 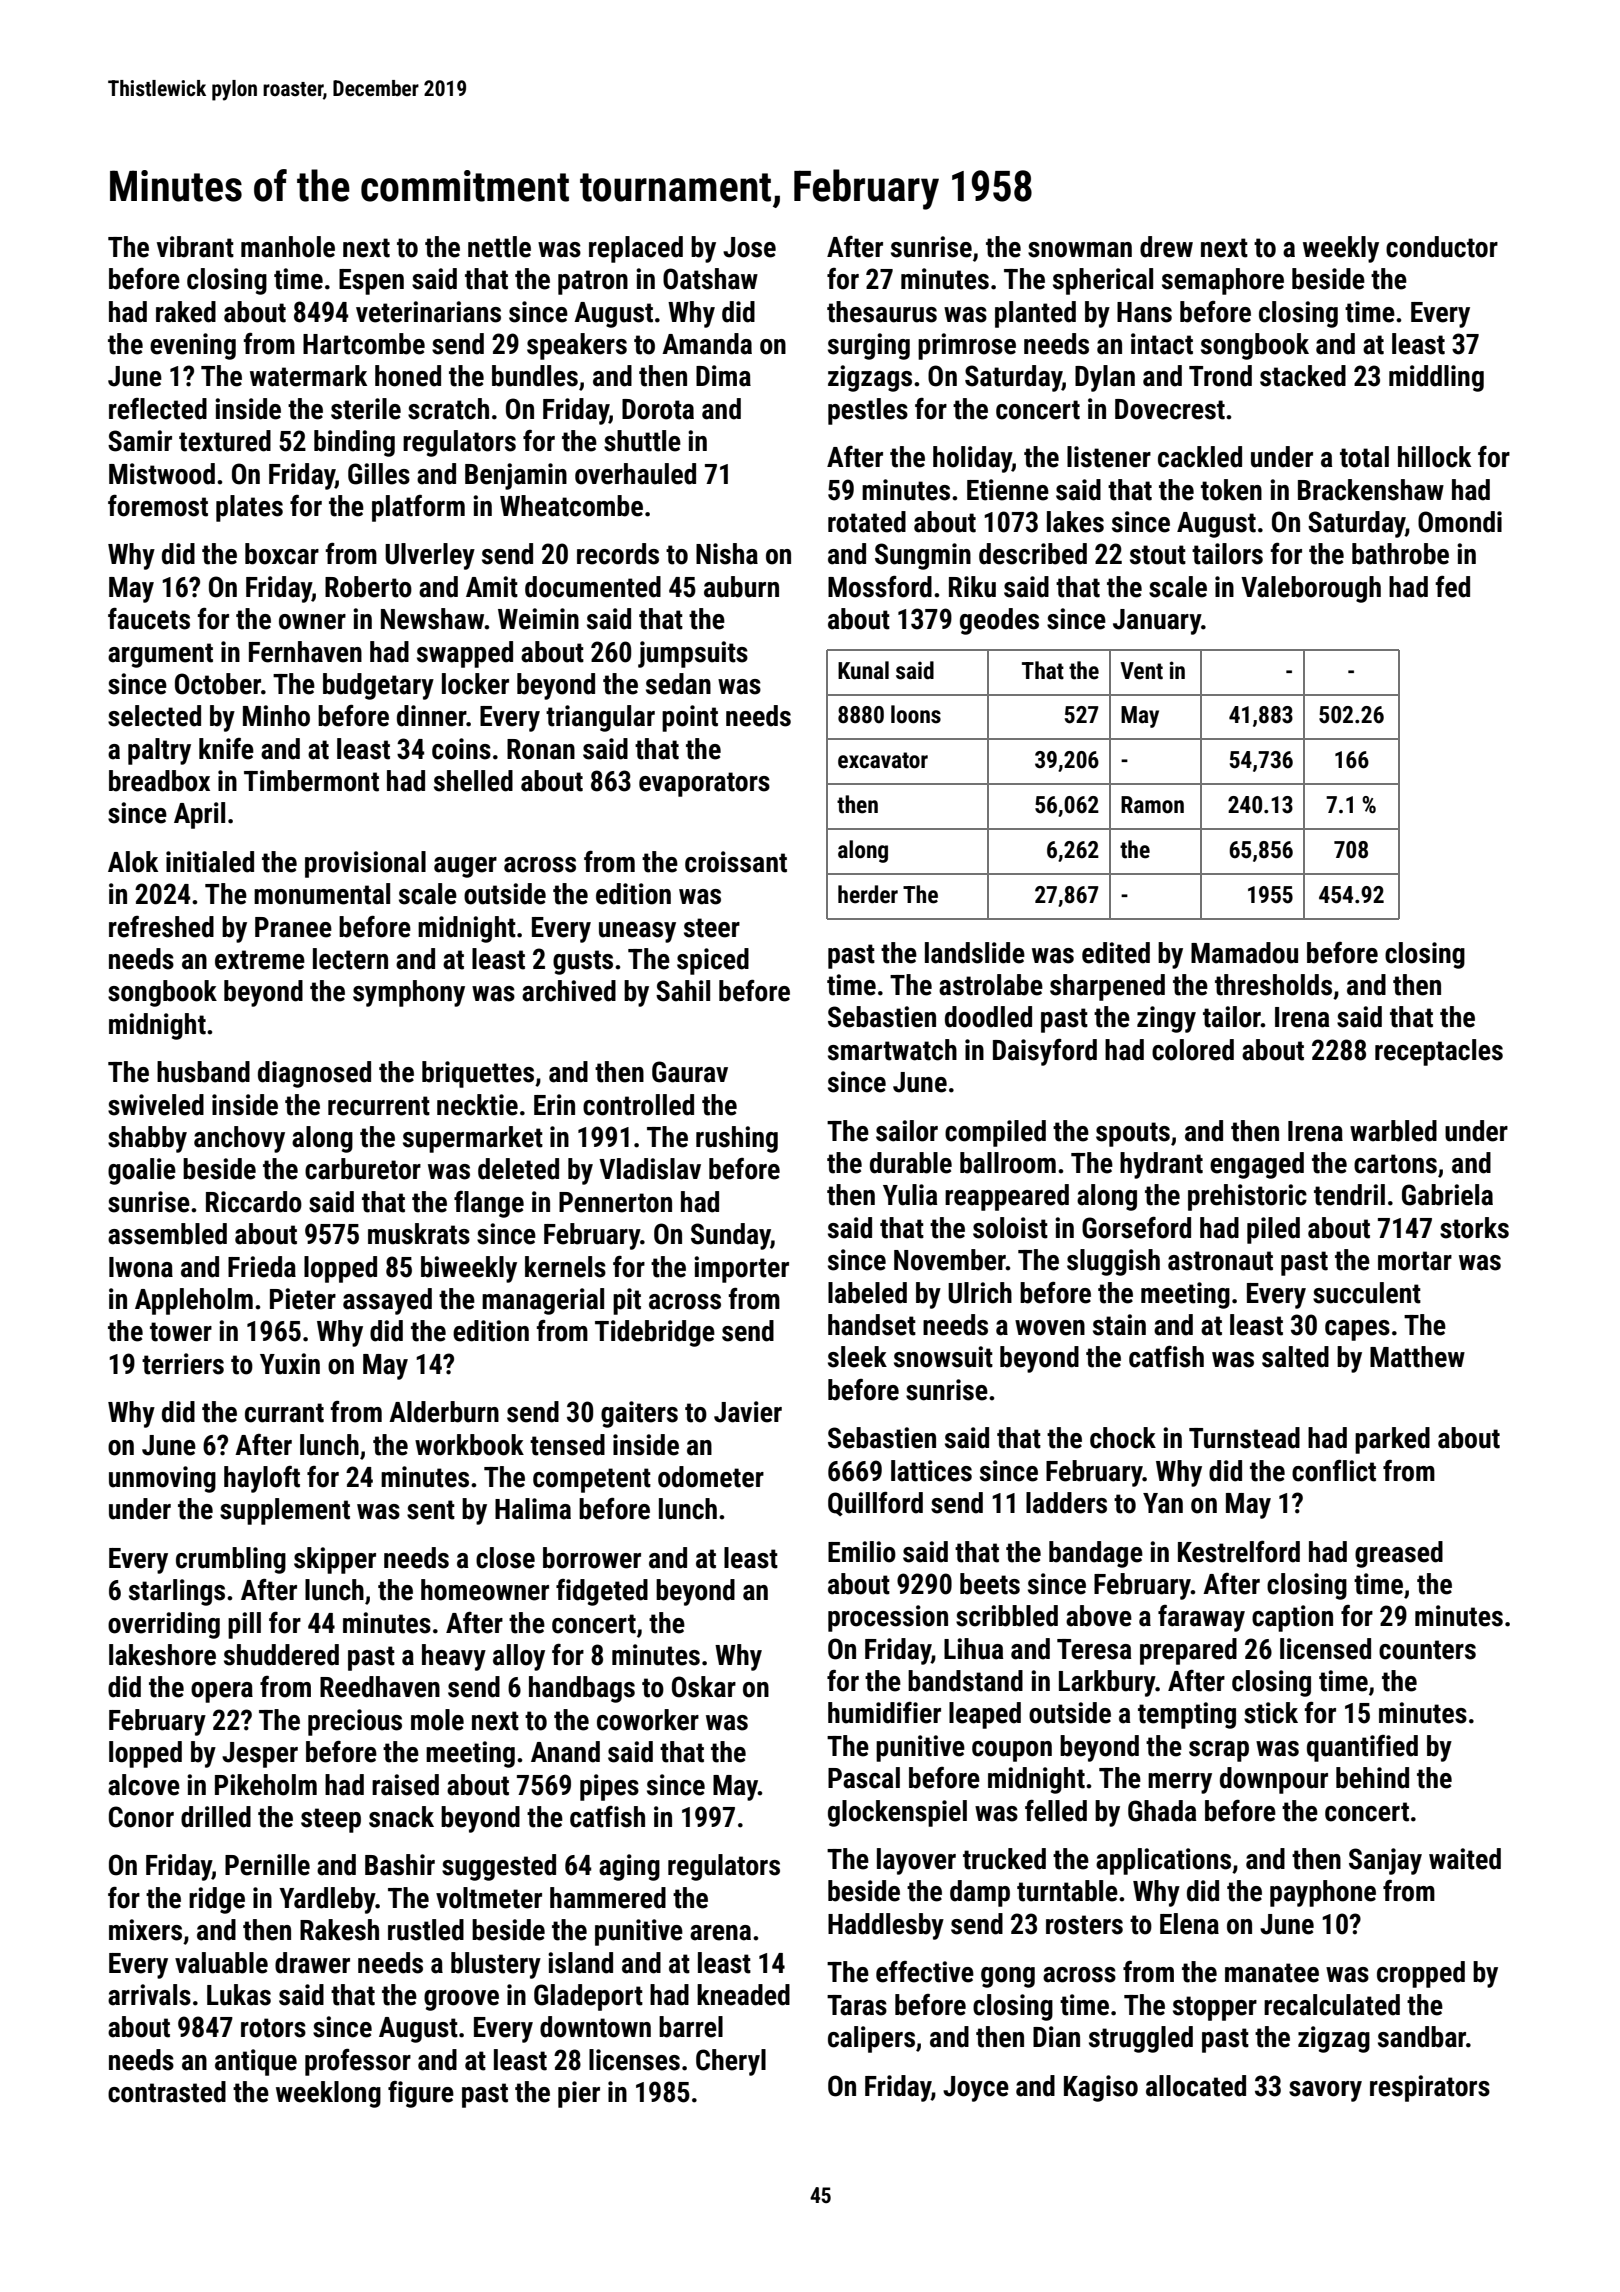 I want to click on Nisha, so click(x=727, y=554).
